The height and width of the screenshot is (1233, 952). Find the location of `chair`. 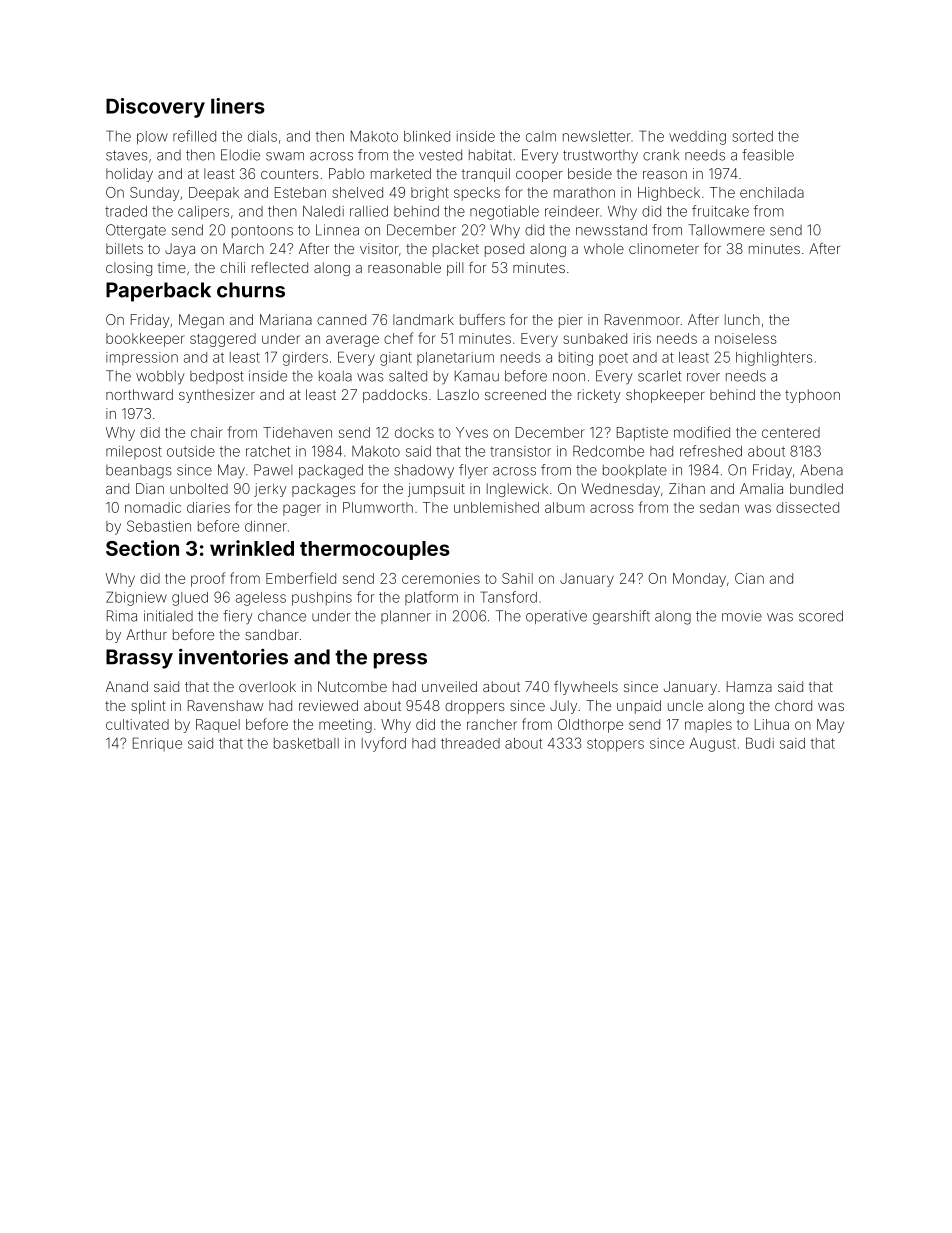

chair is located at coordinates (207, 432).
